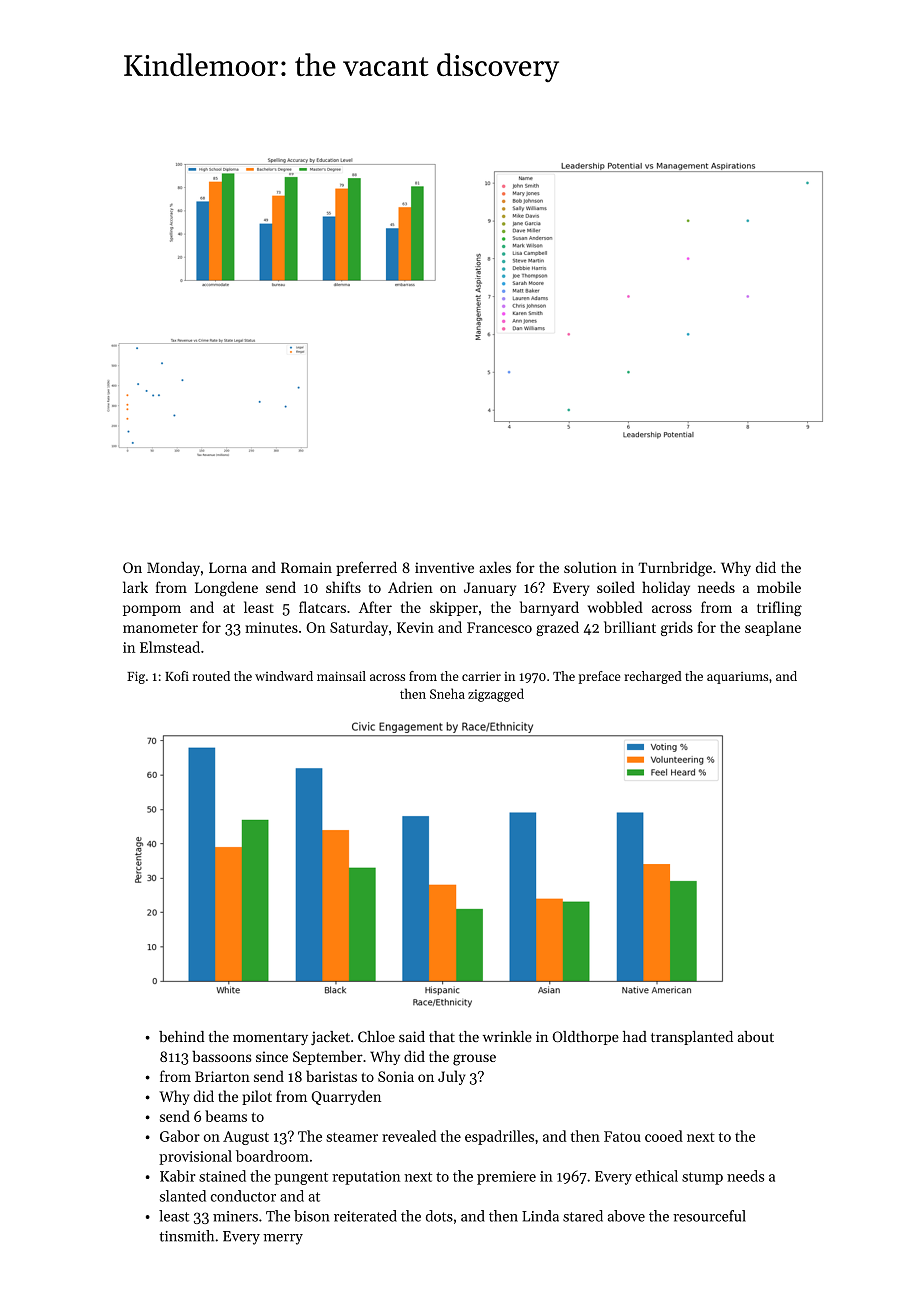  Describe the element at coordinates (375, 607) in the screenshot. I see `After` at that location.
